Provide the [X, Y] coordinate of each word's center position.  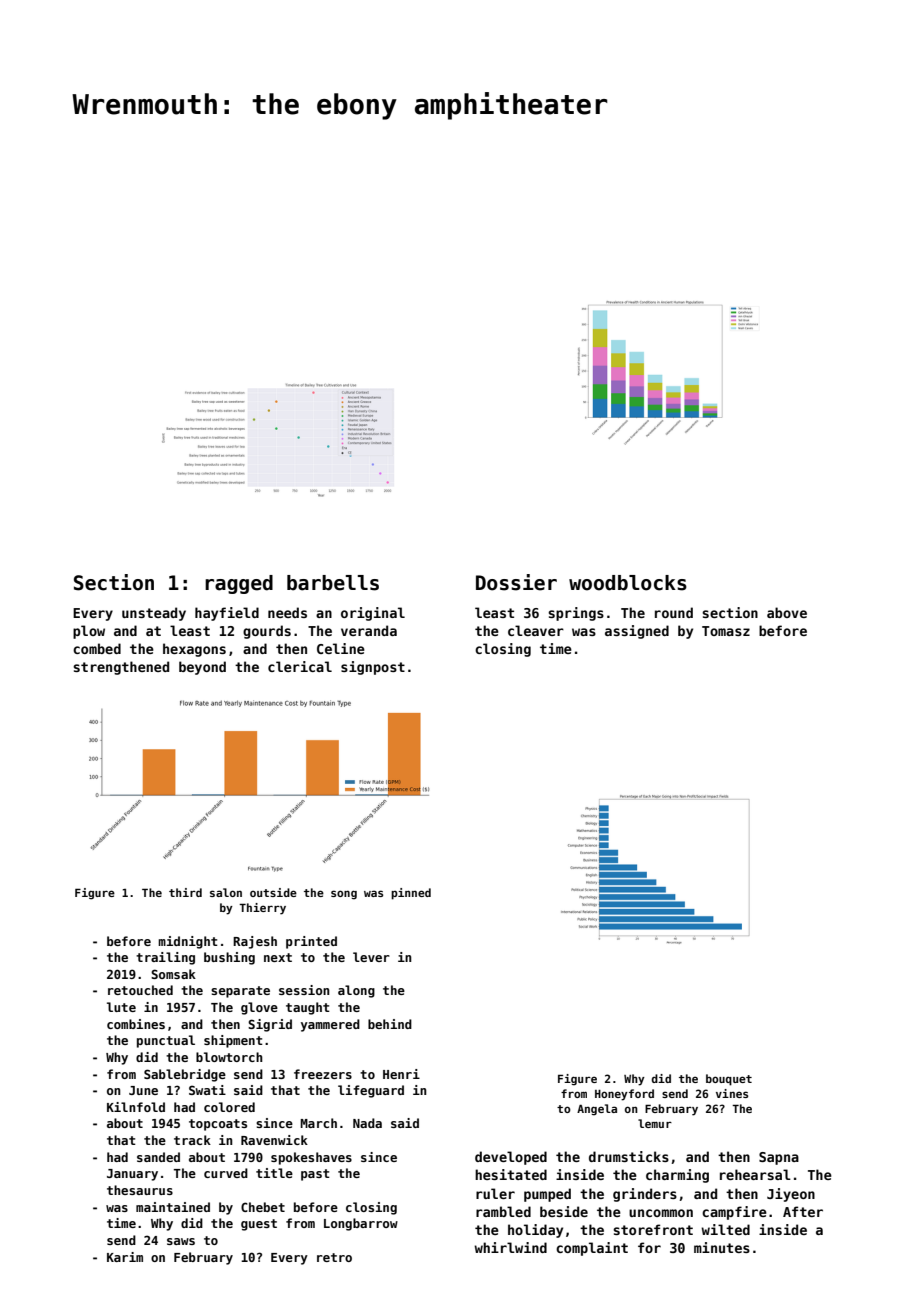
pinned [411, 894]
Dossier [516, 582]
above [787, 612]
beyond [202, 668]
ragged [239, 584]
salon [226, 892]
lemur [655, 1123]
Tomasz [726, 631]
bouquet [729, 1080]
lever [371, 957]
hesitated [511, 1174]
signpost [373, 668]
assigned [637, 632]
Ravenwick [274, 1140]
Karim [125, 1257]
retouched [140, 990]
